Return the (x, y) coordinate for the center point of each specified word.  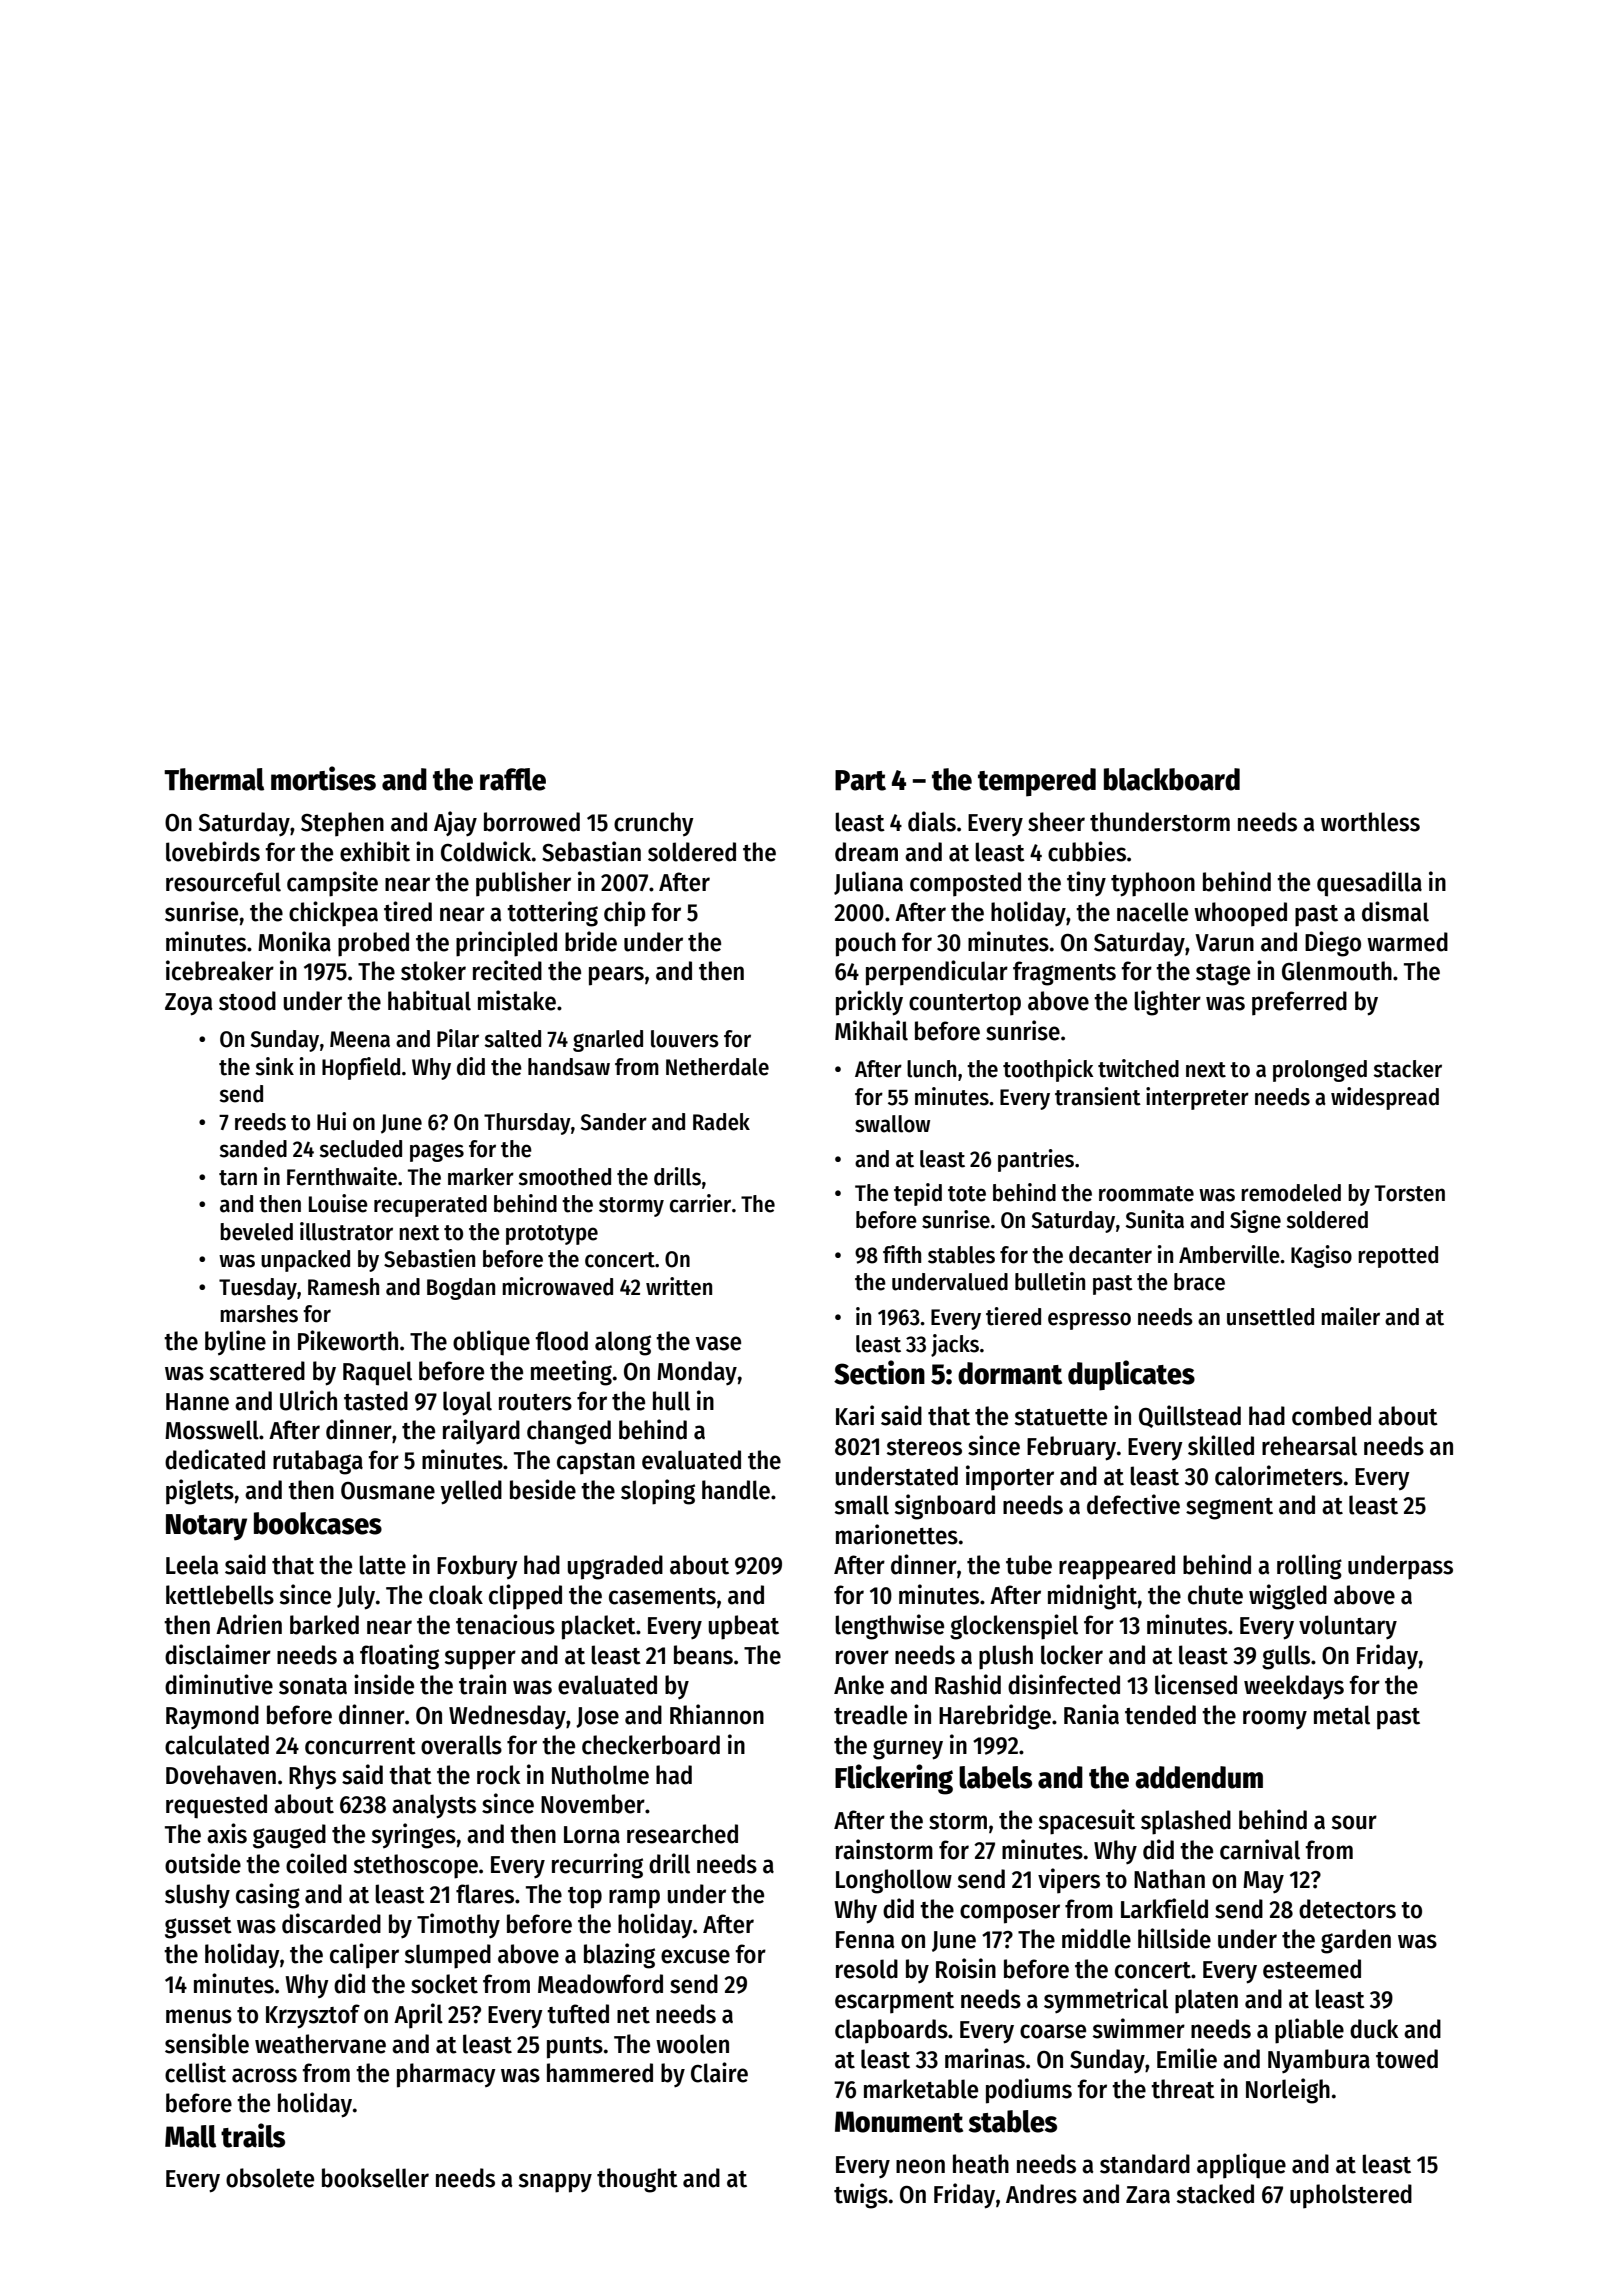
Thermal (214, 779)
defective (1133, 1504)
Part (860, 780)
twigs (861, 2196)
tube (1029, 1565)
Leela (192, 1565)
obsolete (270, 2178)
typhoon (1153, 884)
